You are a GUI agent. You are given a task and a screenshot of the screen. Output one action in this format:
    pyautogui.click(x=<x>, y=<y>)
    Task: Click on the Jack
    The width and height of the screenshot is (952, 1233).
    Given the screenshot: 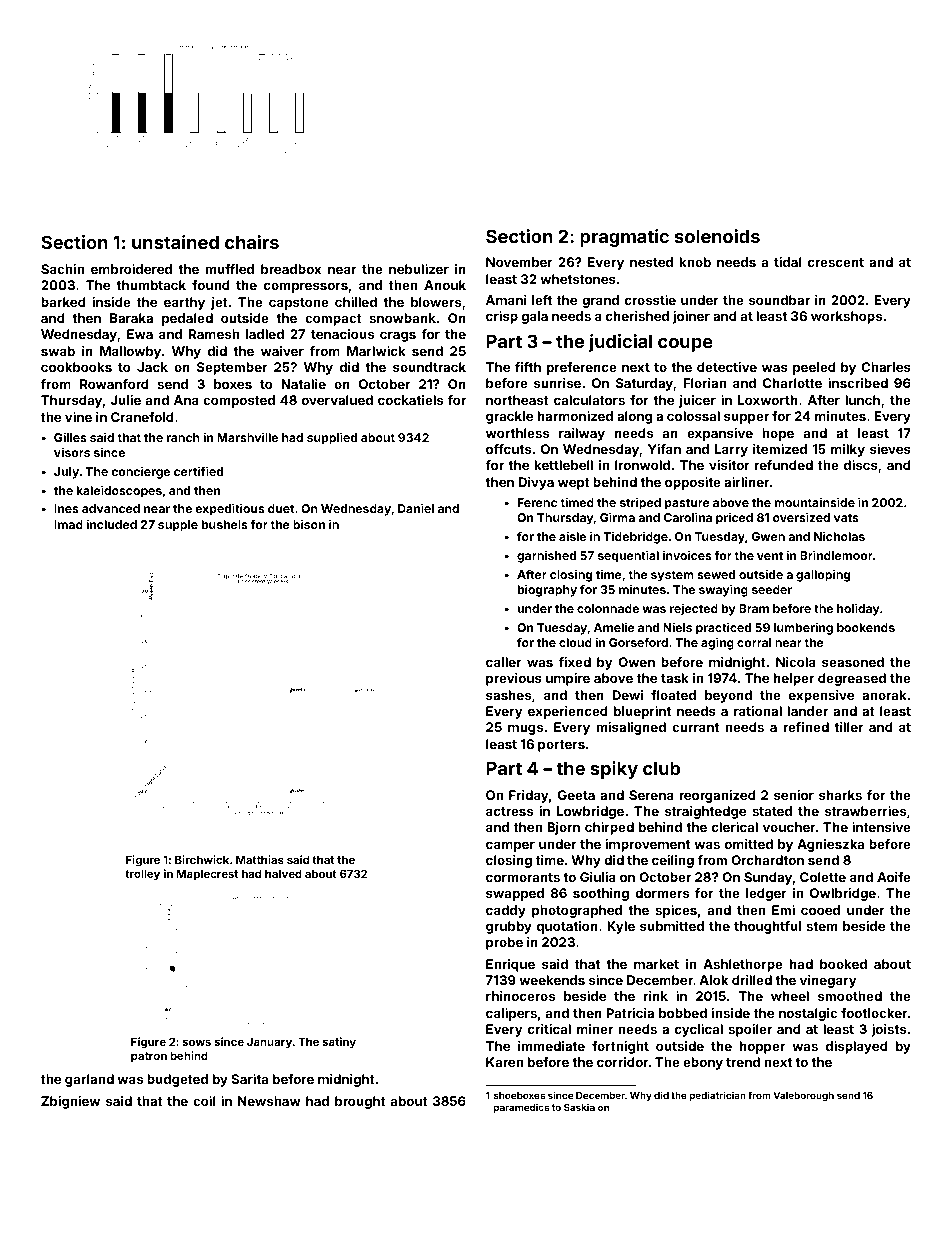 What is the action you would take?
    pyautogui.click(x=152, y=367)
